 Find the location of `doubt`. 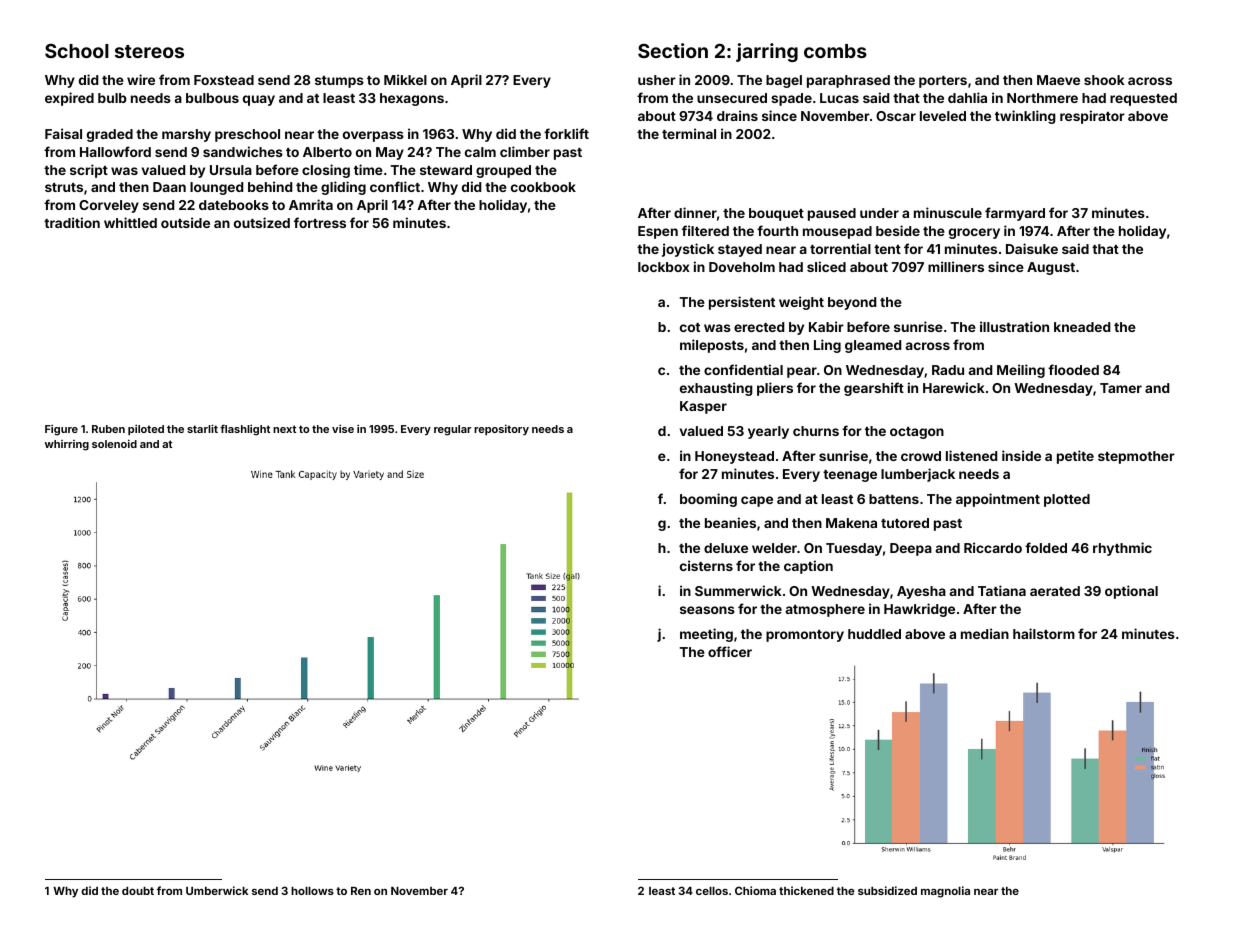

doubt is located at coordinates (138, 891).
